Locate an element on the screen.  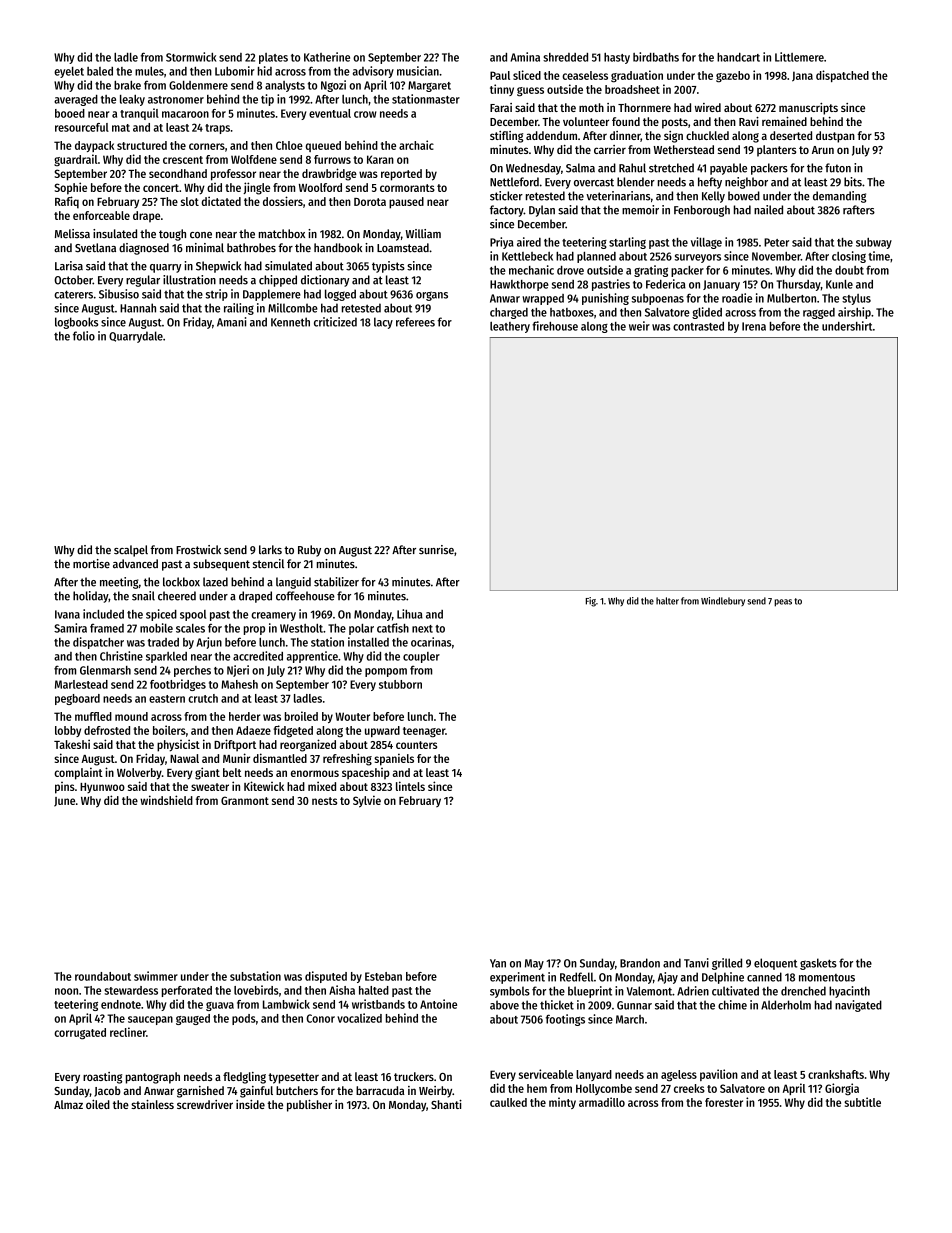
June is located at coordinates (64, 802).
